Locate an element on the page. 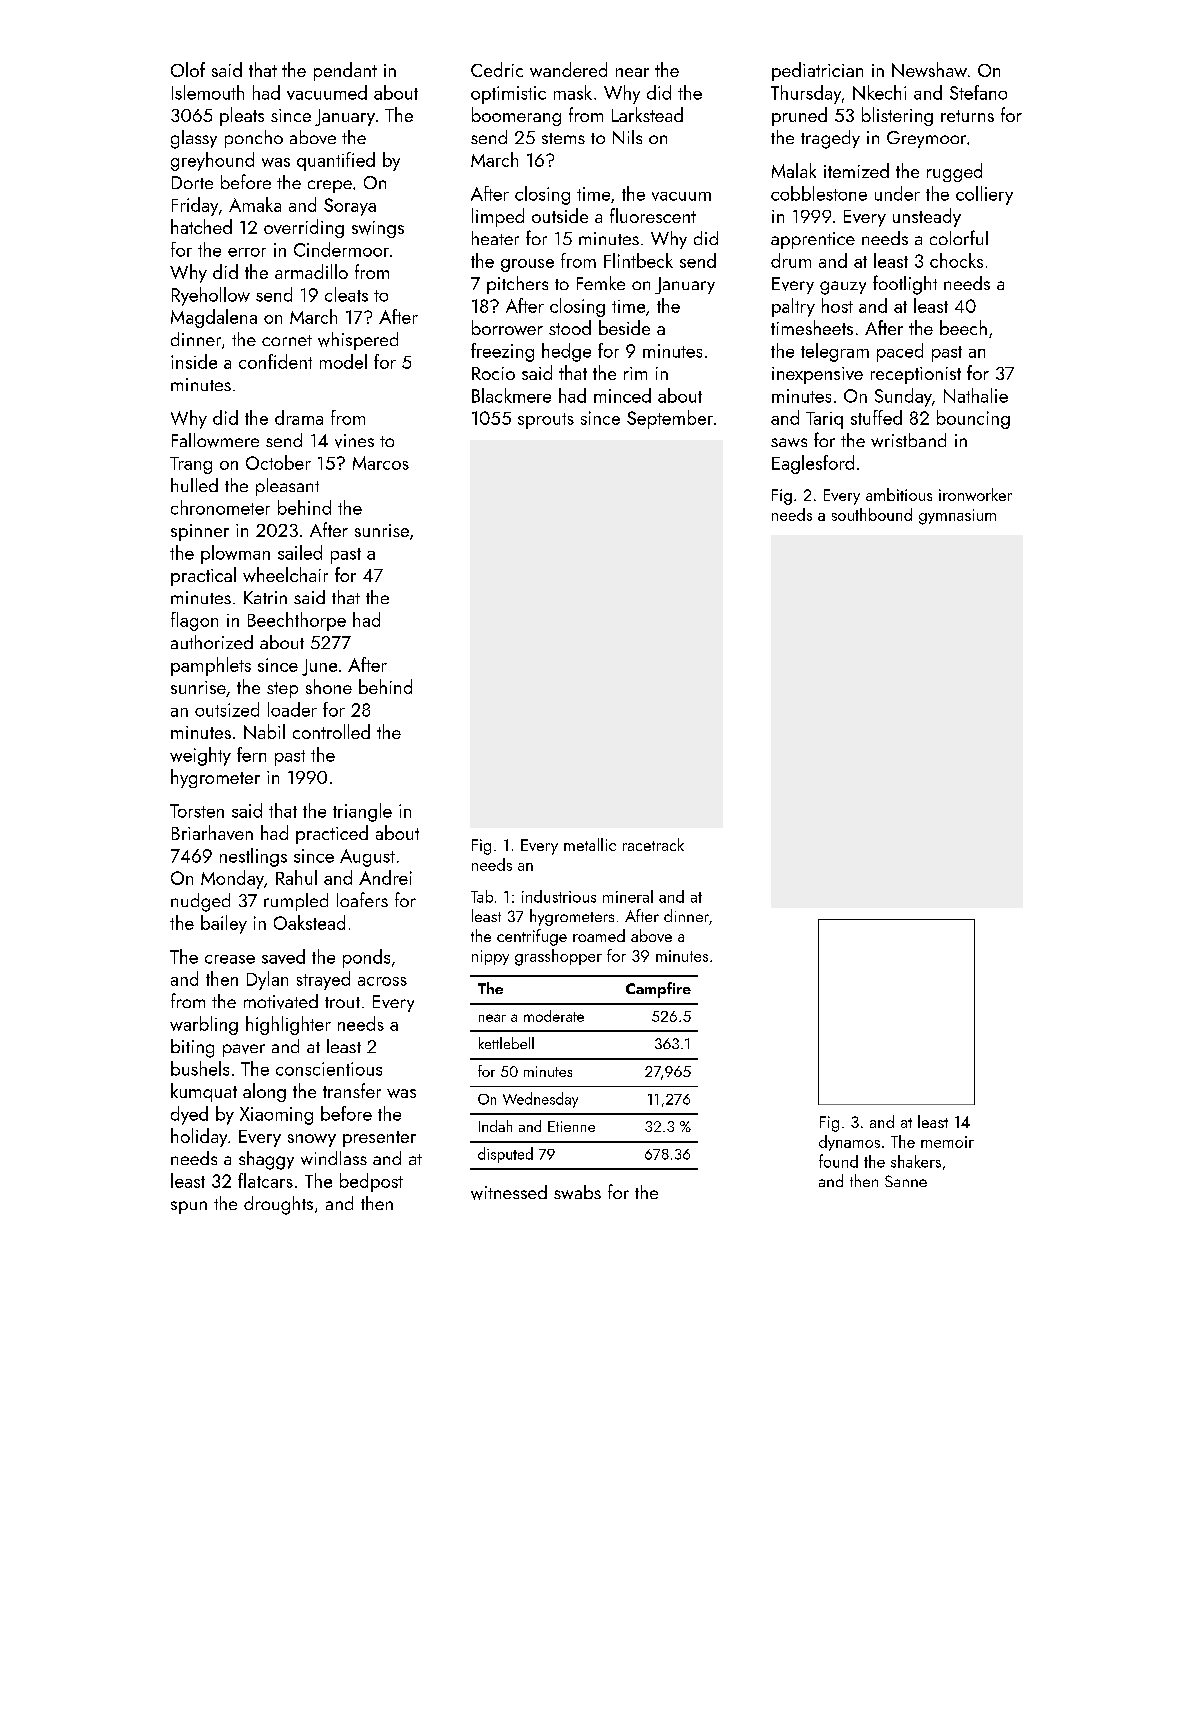  saws is located at coordinates (789, 442).
